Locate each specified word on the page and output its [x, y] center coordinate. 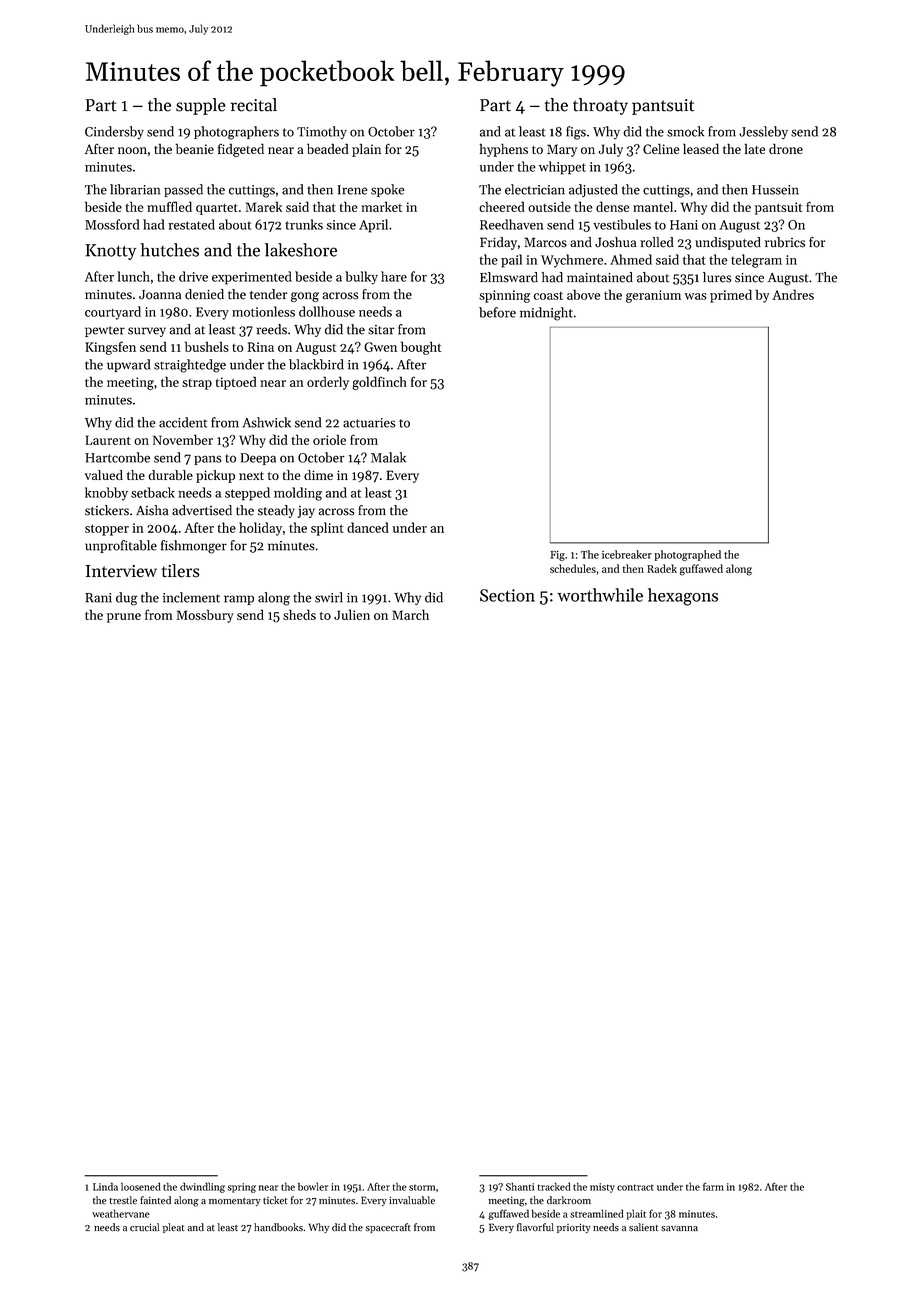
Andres [793, 294]
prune [124, 618]
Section [507, 595]
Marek [264, 206]
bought [421, 348]
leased [701, 148]
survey [147, 332]
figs [576, 133]
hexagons [683, 597]
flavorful [535, 1227]
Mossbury [205, 616]
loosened [141, 1186]
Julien [352, 614]
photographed [687, 555]
